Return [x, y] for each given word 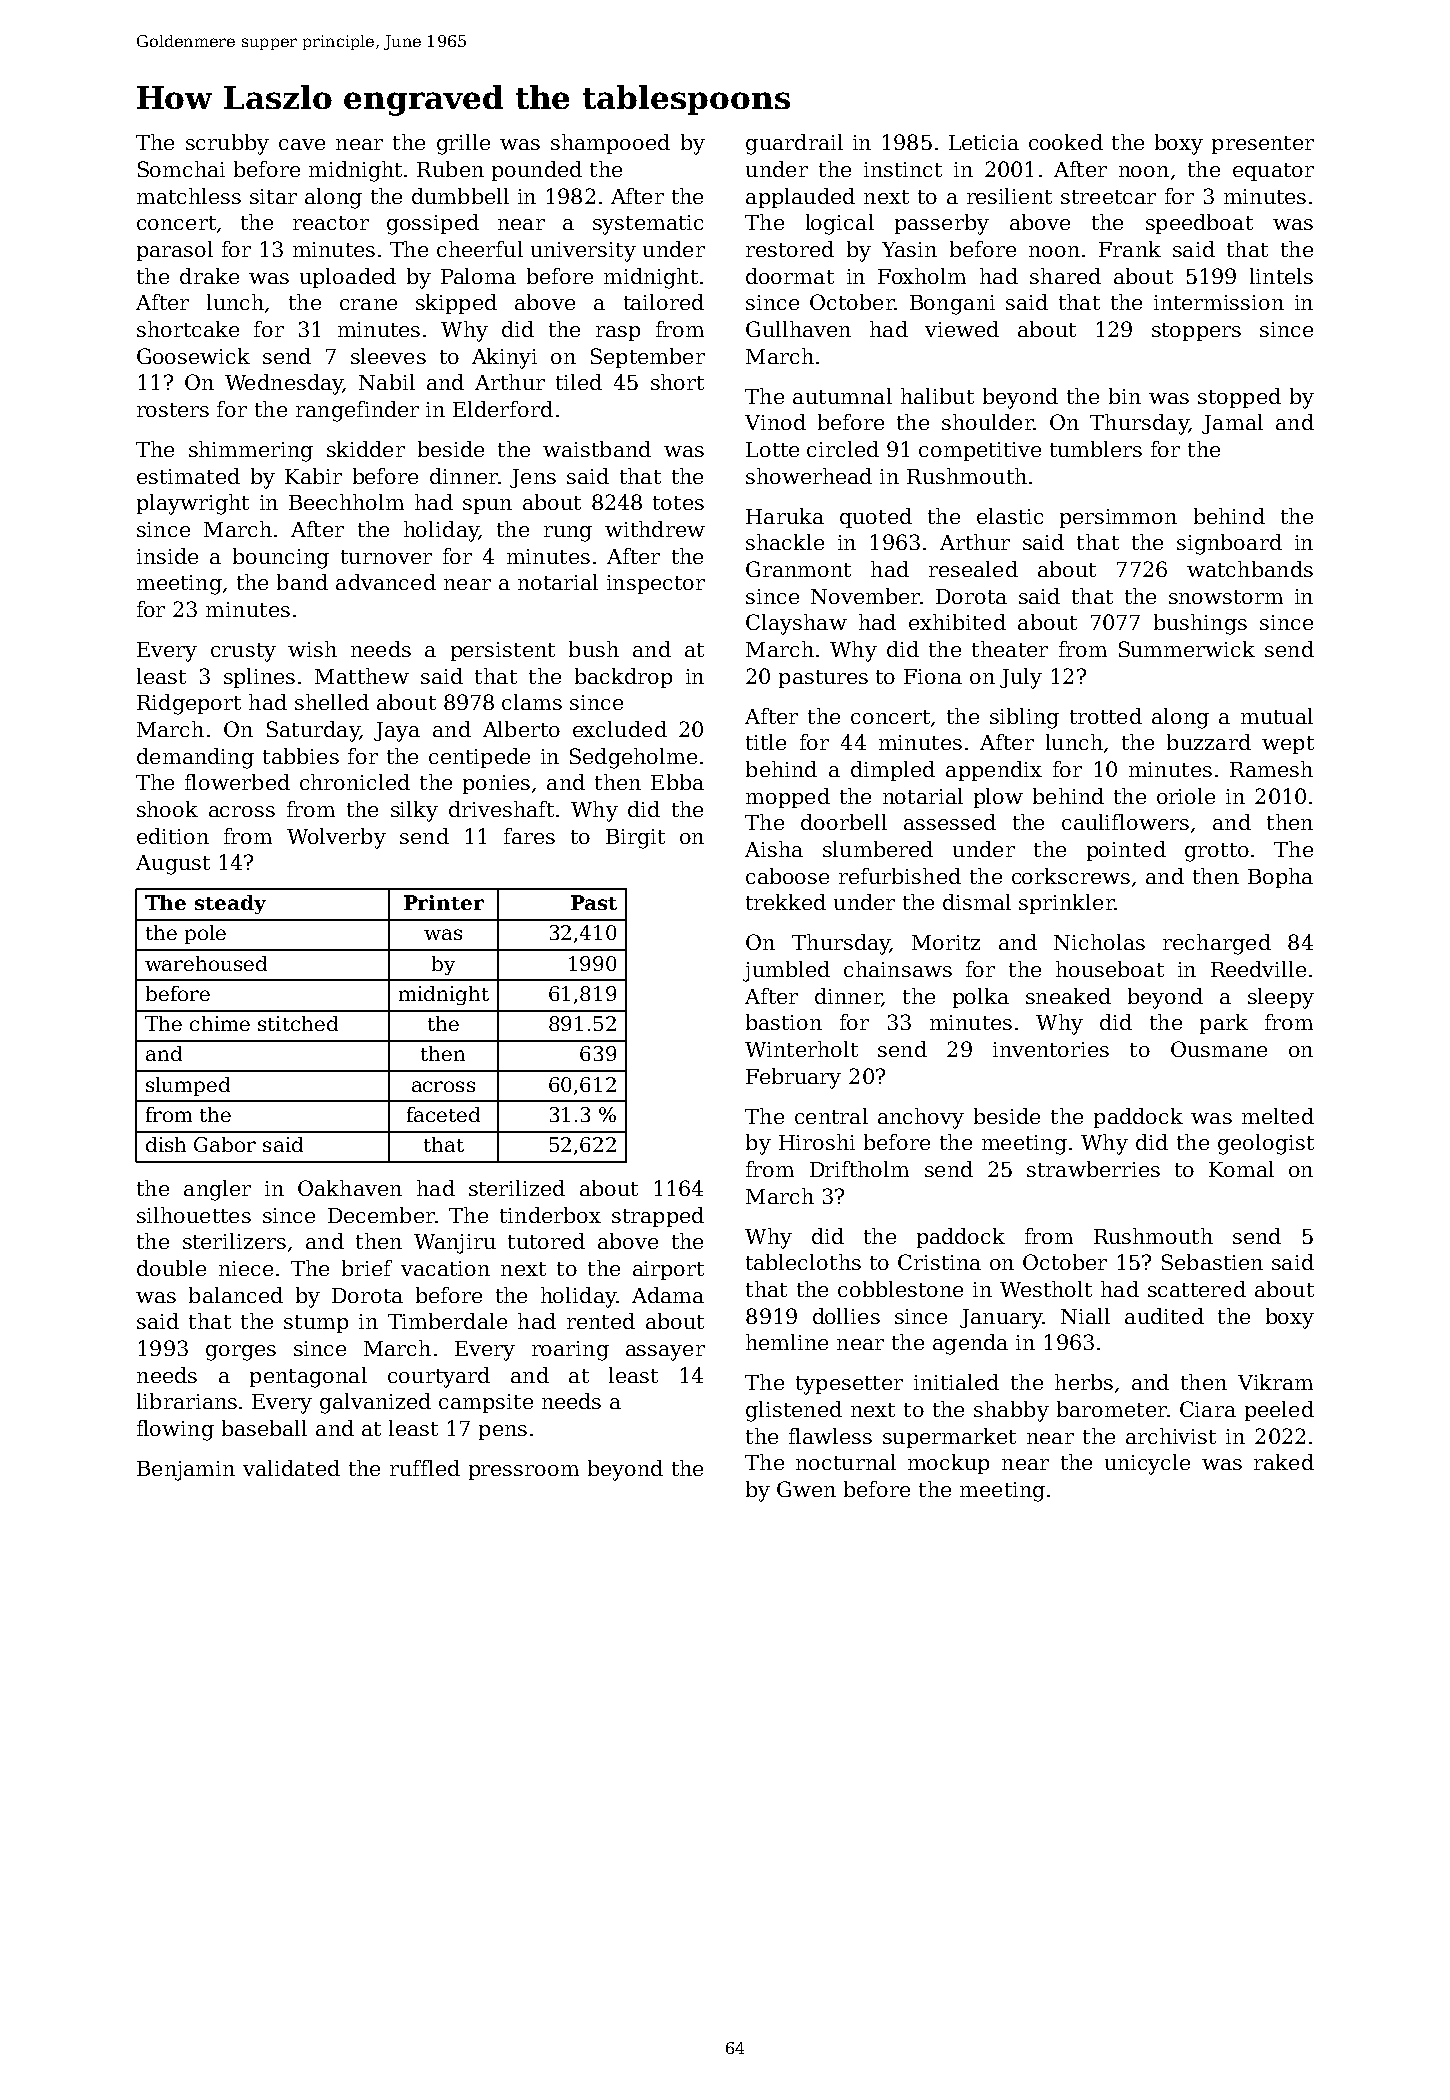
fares [529, 836]
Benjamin [186, 1471]
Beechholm [346, 502]
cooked [1066, 142]
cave [302, 144]
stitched [298, 1023]
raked [1284, 1462]
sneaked [1068, 996]
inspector [656, 584]
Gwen [806, 1489]
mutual [1277, 716]
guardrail [794, 144]
